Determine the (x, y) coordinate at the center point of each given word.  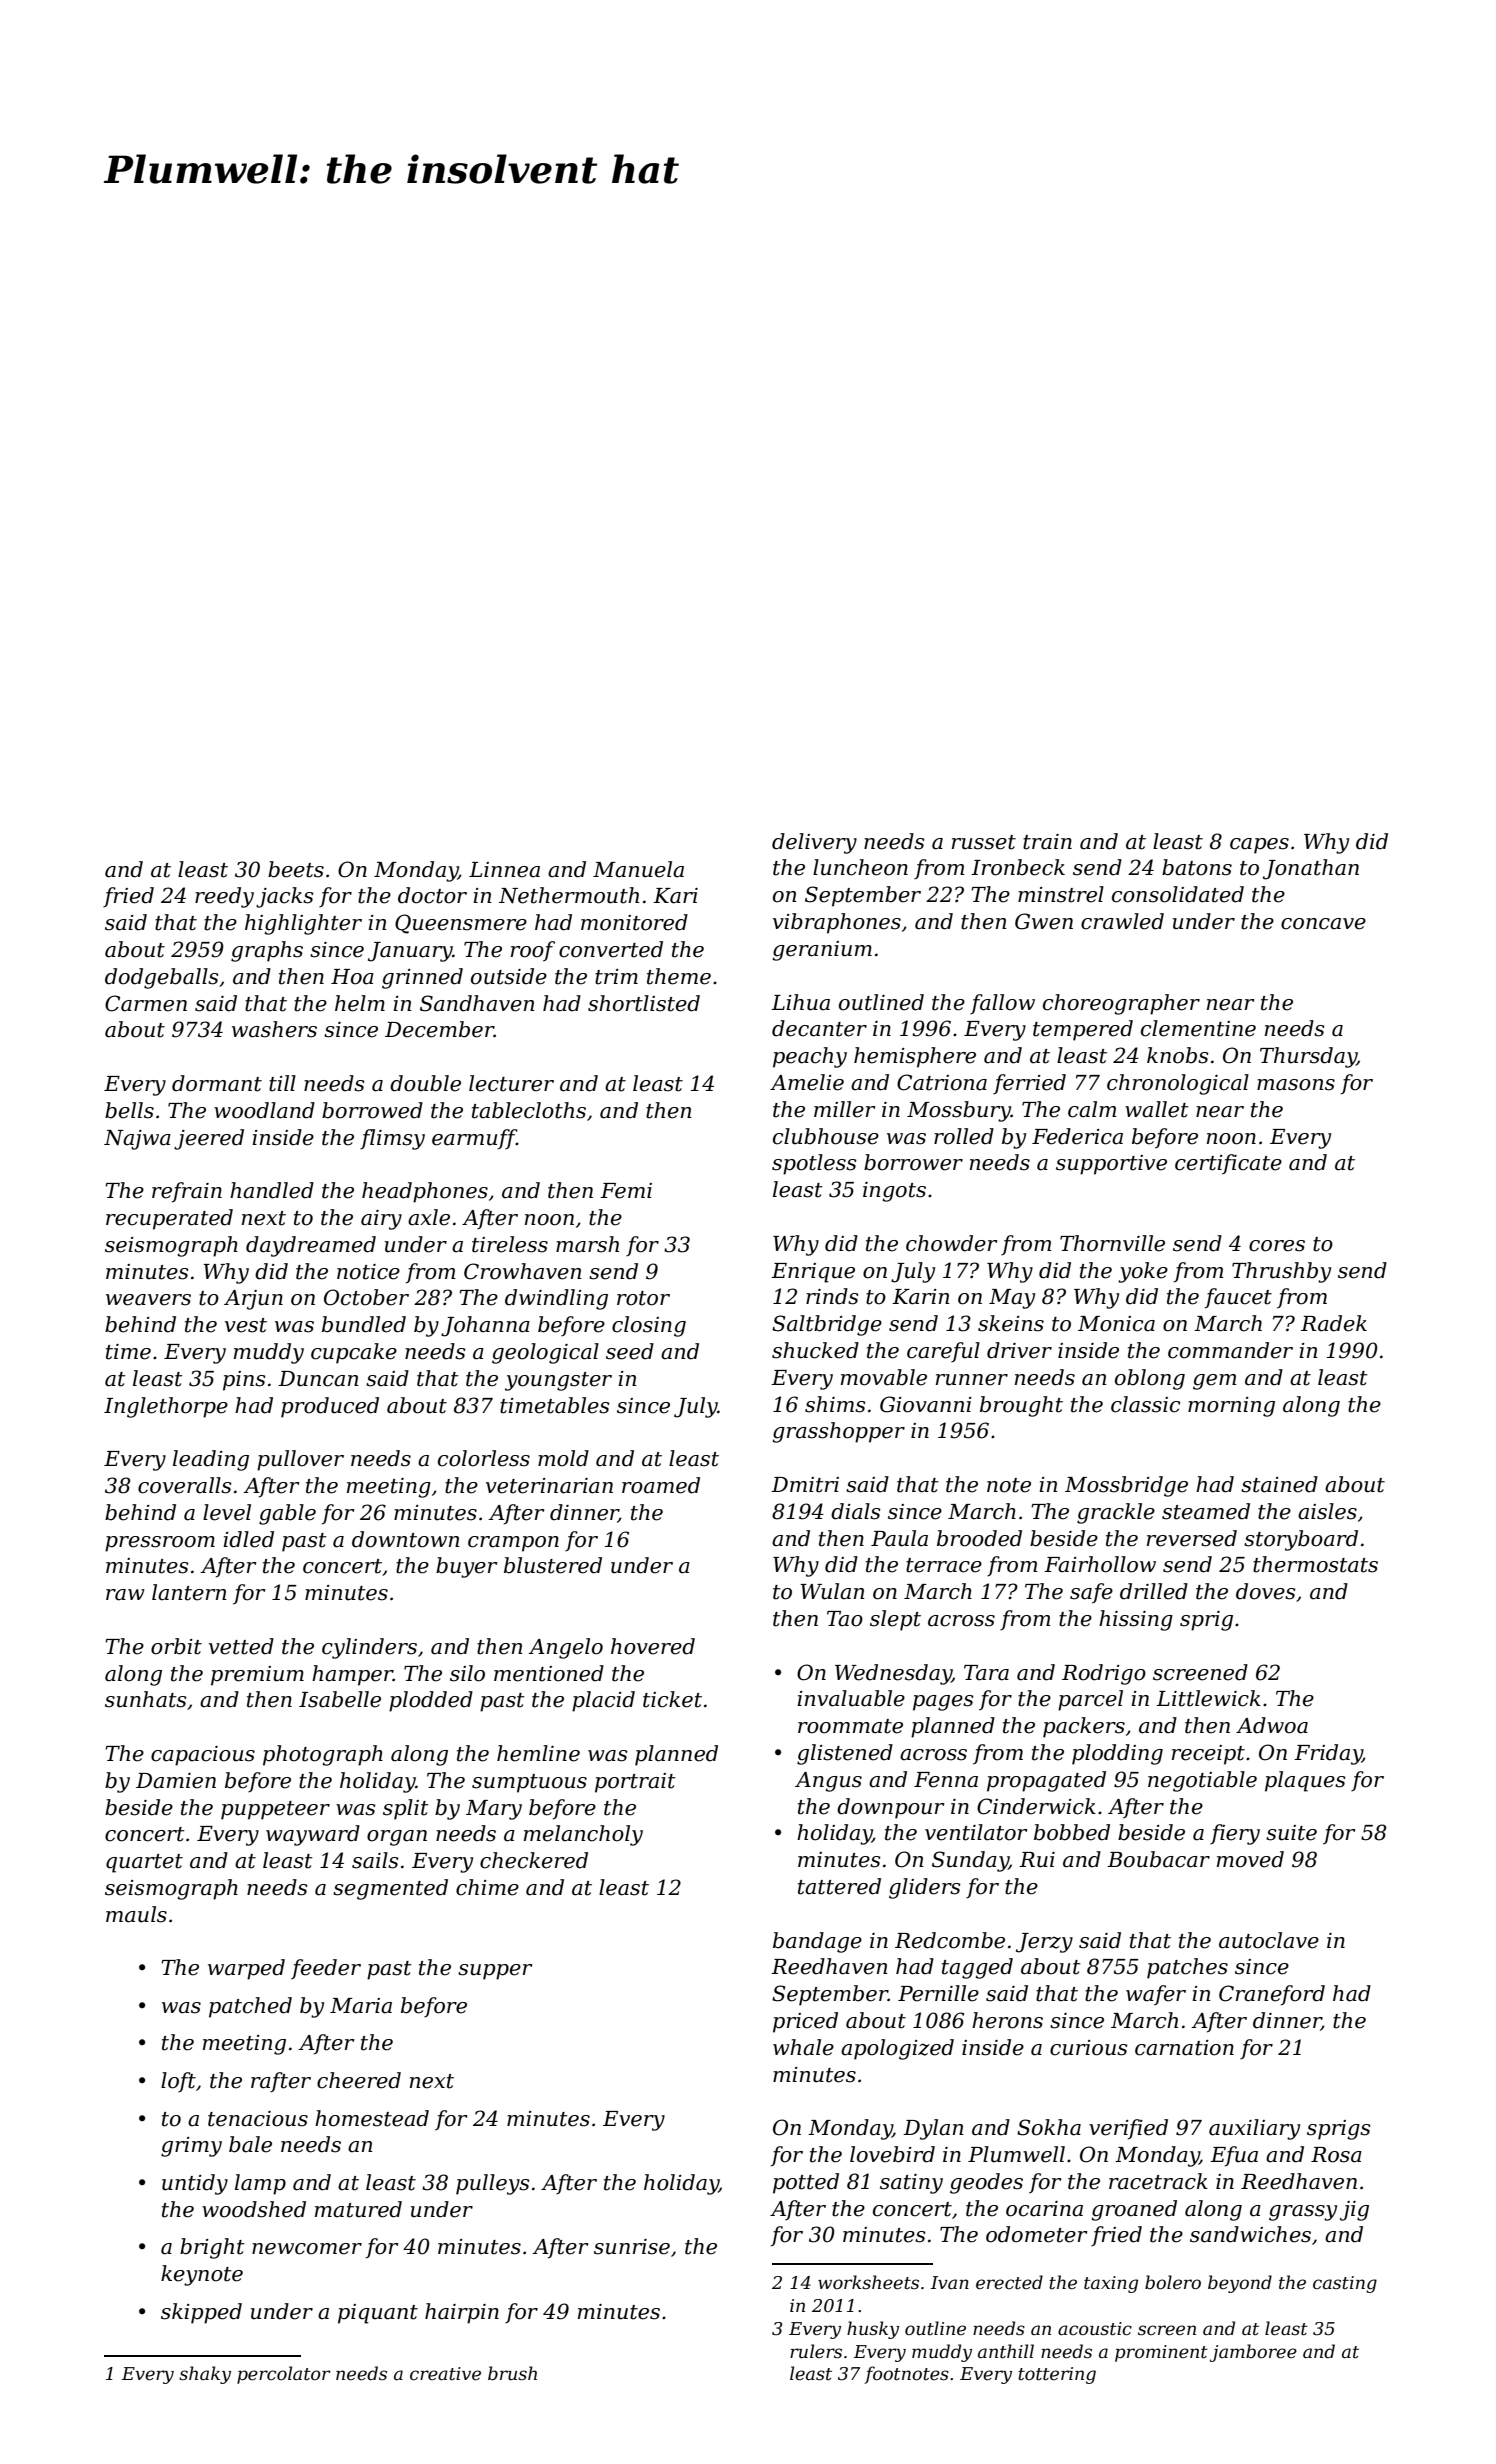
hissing (1136, 1620)
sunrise (632, 2247)
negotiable (1202, 1781)
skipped (201, 2313)
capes (1259, 846)
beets (296, 869)
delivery (814, 843)
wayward (313, 1835)
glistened (845, 1754)
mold (563, 1458)
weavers (148, 1300)
